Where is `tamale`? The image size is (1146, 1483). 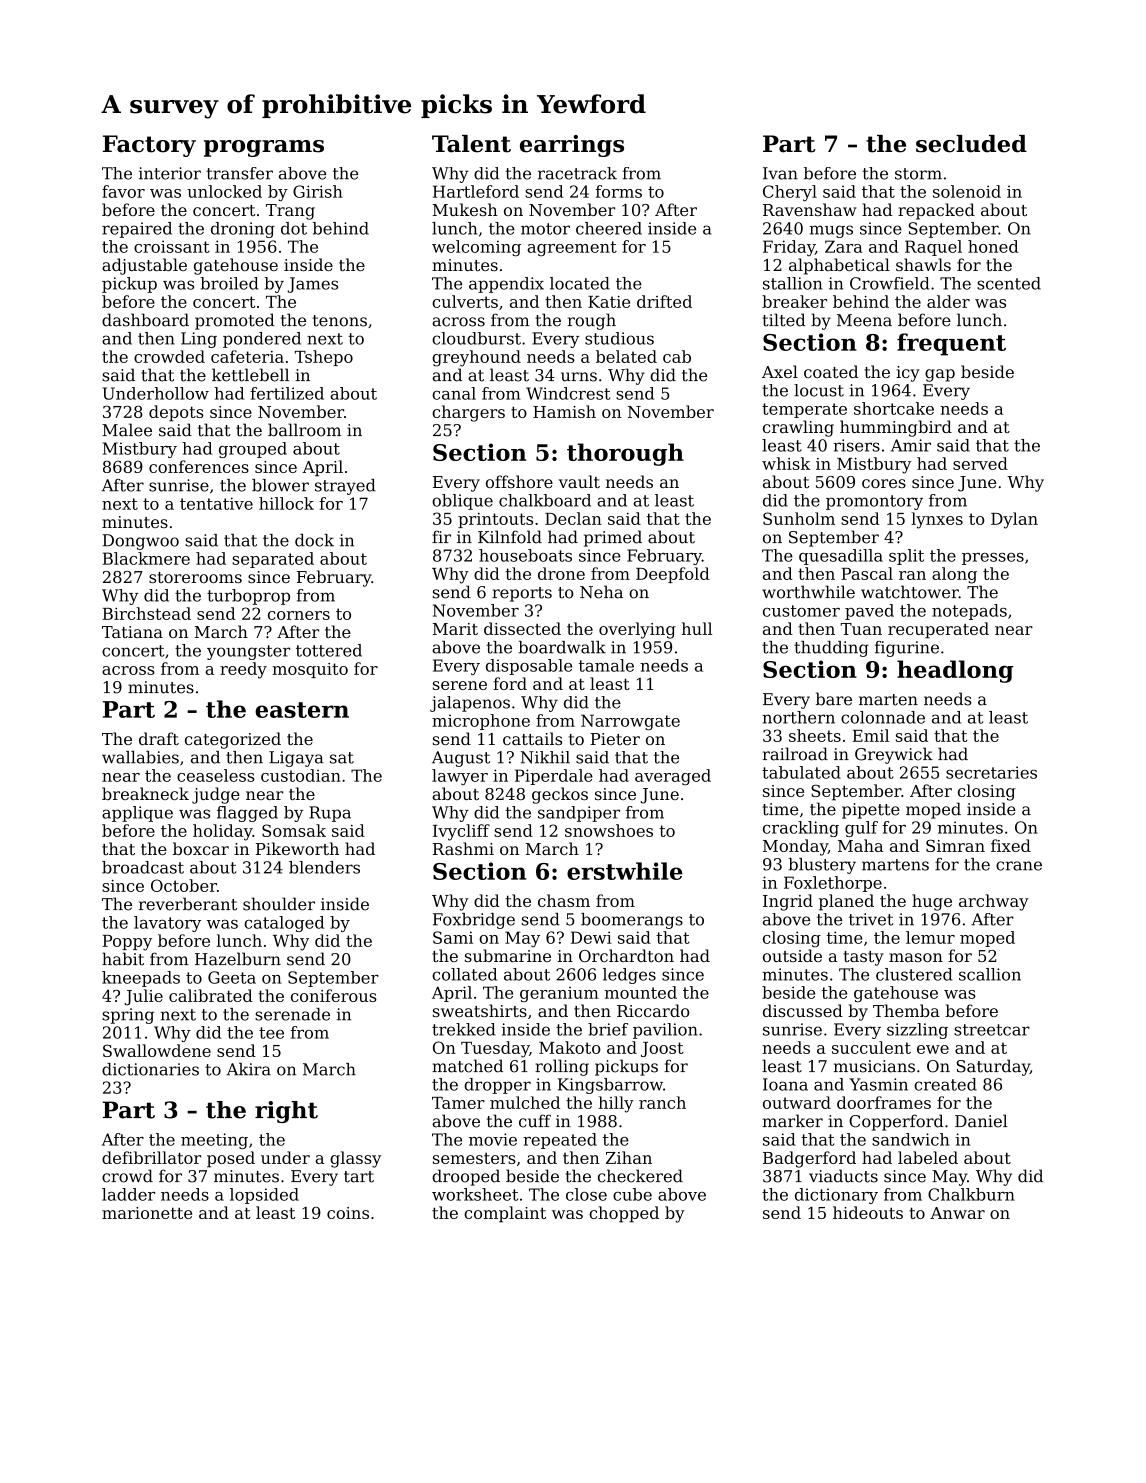
tamale is located at coordinates (606, 665).
